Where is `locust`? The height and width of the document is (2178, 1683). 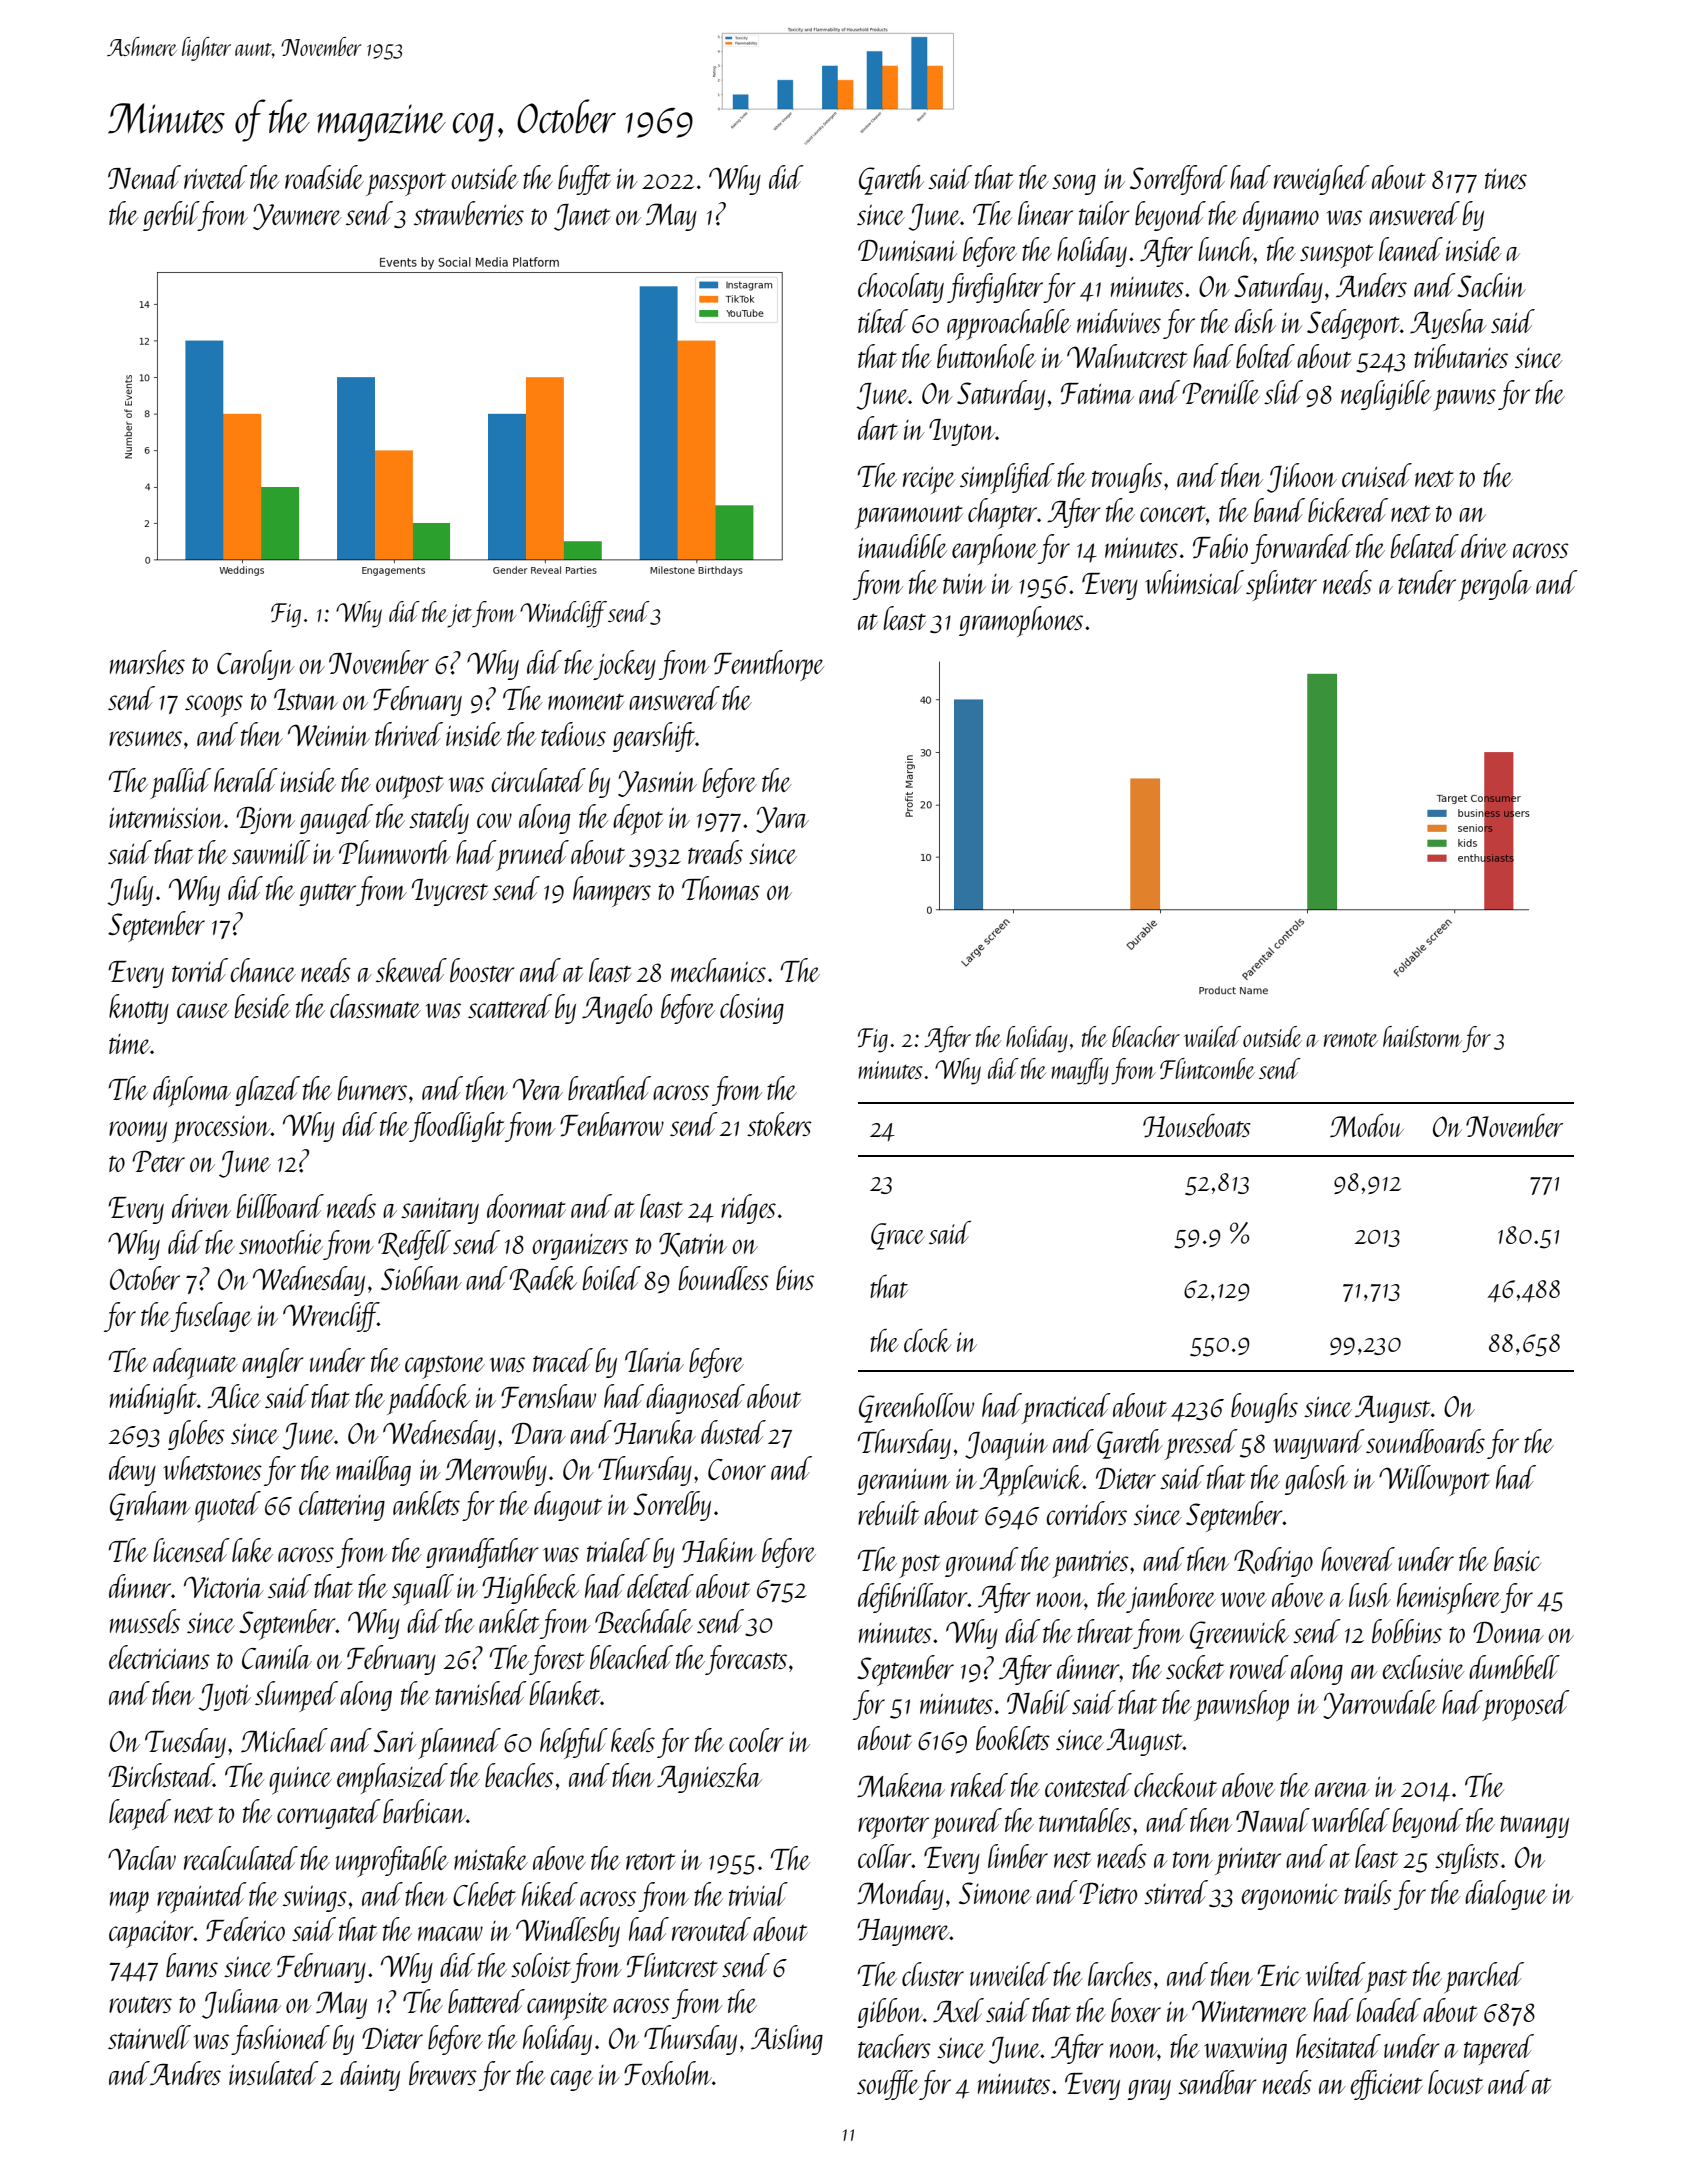
locust is located at coordinates (1455, 2082).
